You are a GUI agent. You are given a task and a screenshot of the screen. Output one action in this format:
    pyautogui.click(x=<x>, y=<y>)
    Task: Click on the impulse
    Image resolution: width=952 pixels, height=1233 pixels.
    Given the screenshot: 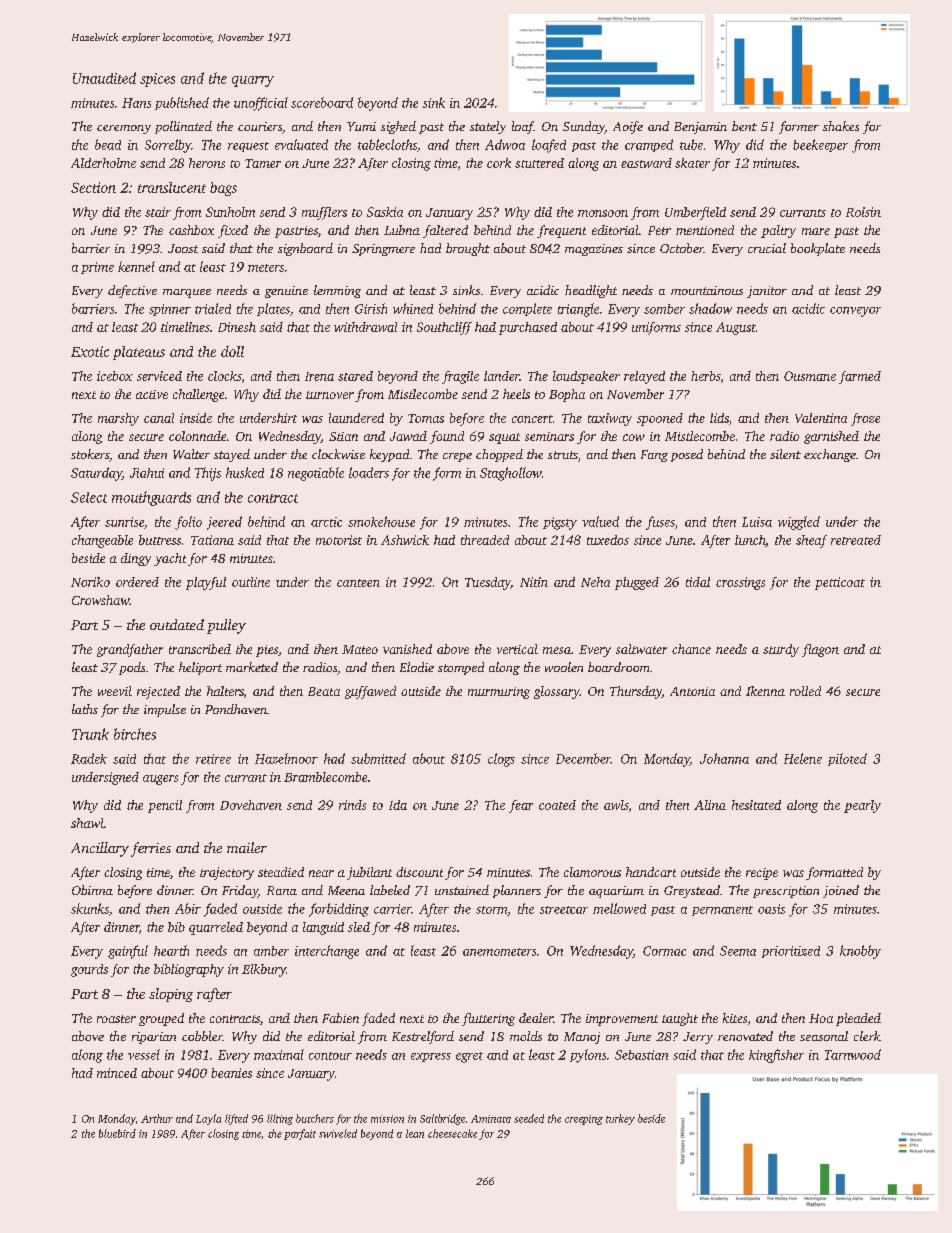 What is the action you would take?
    pyautogui.click(x=165, y=710)
